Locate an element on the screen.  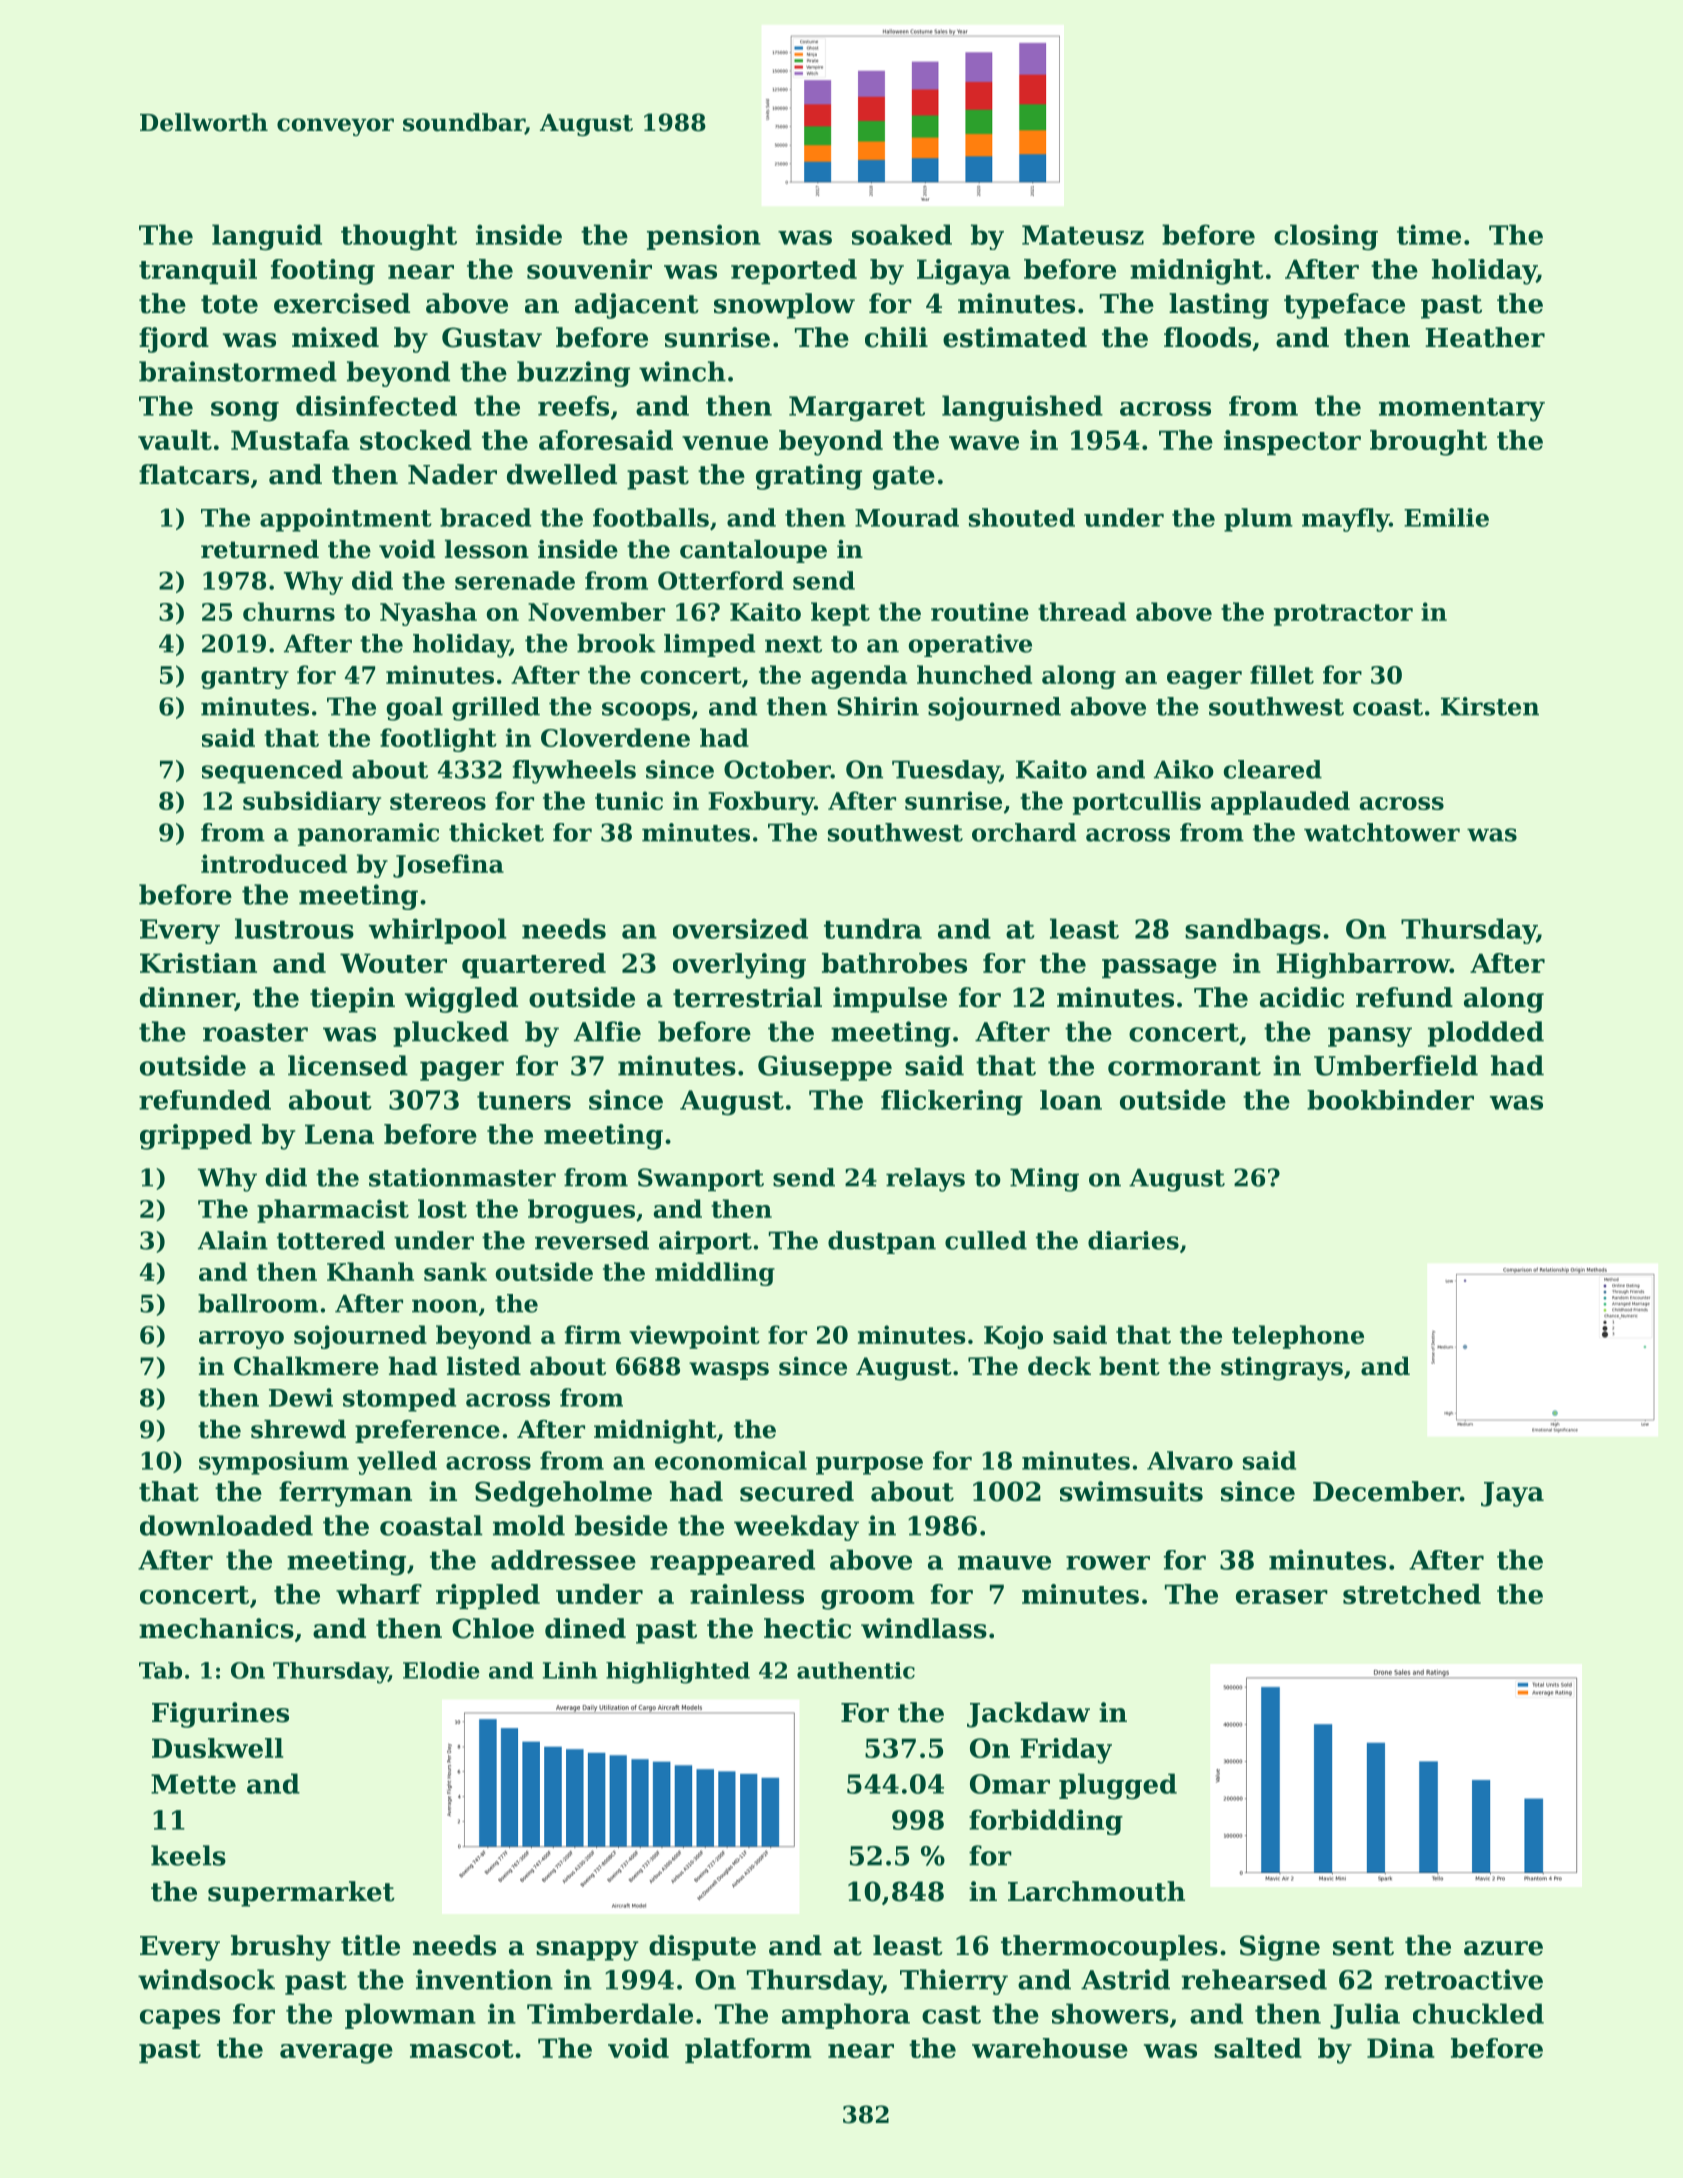
sank is located at coordinates (455, 1271).
